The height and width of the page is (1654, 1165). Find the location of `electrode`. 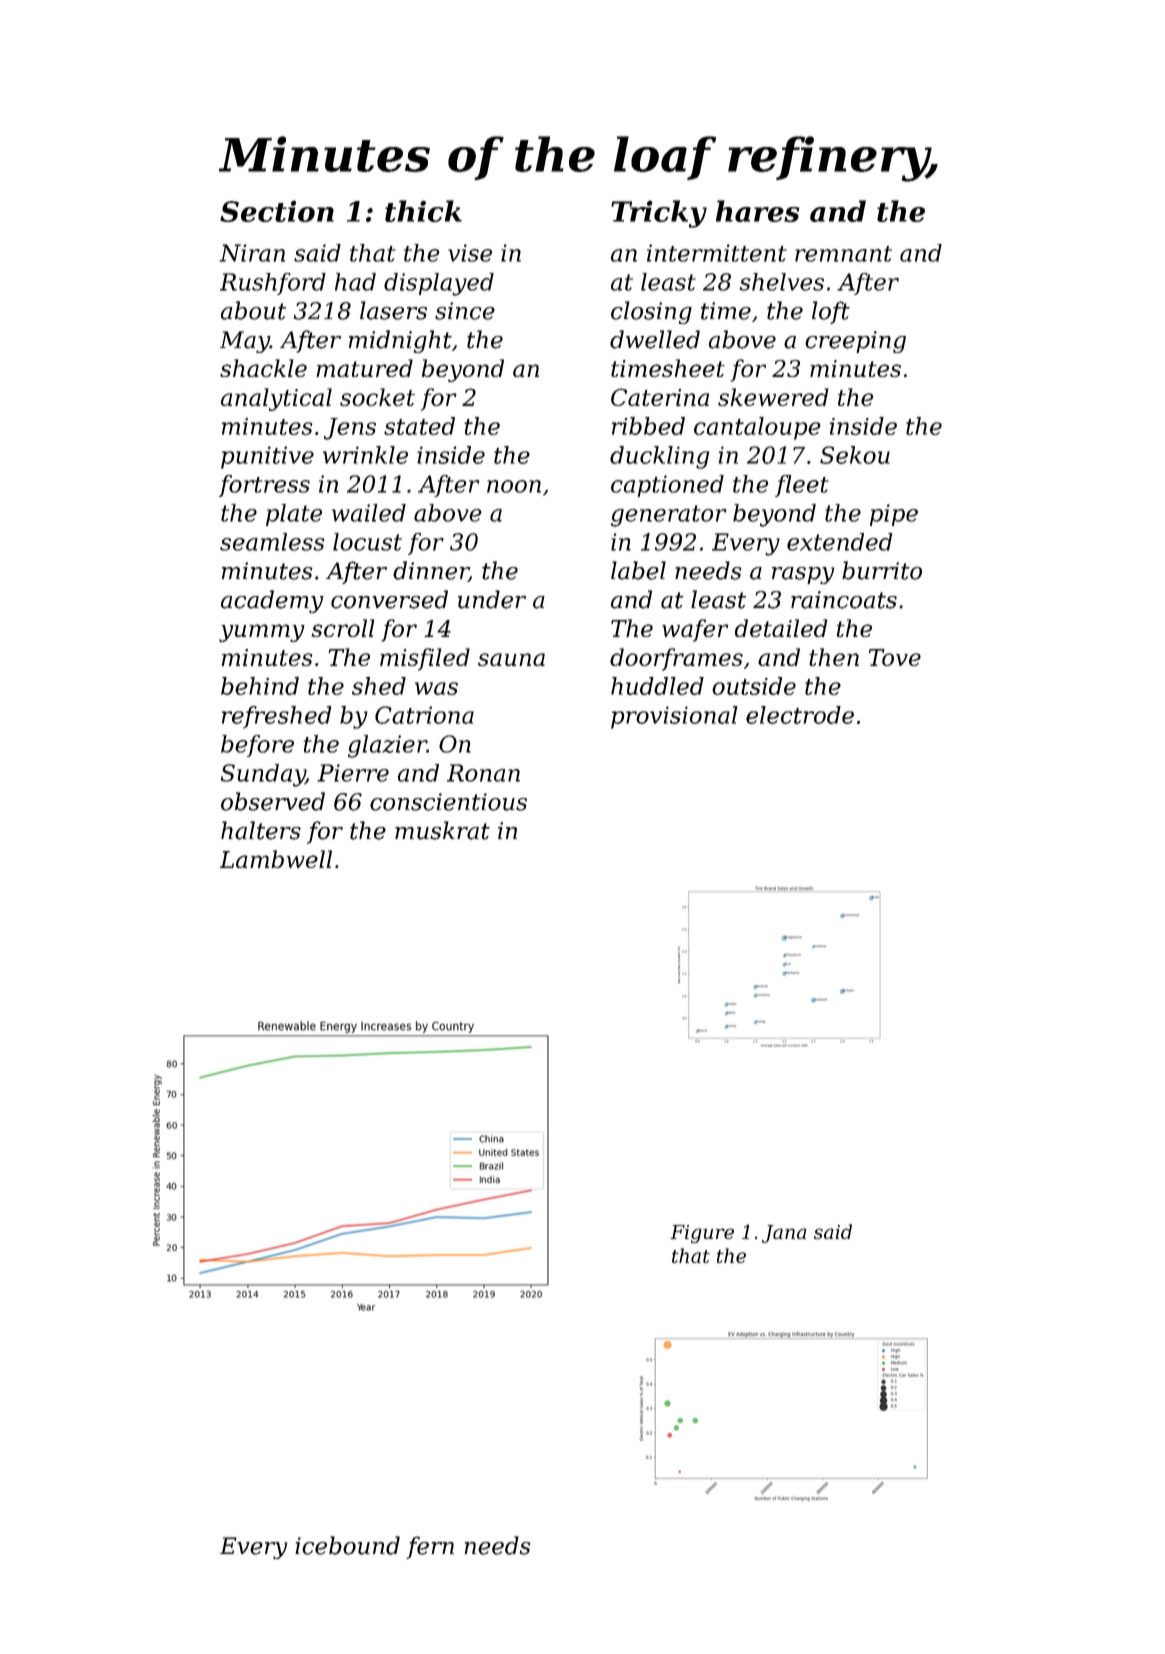

electrode is located at coordinates (800, 715).
